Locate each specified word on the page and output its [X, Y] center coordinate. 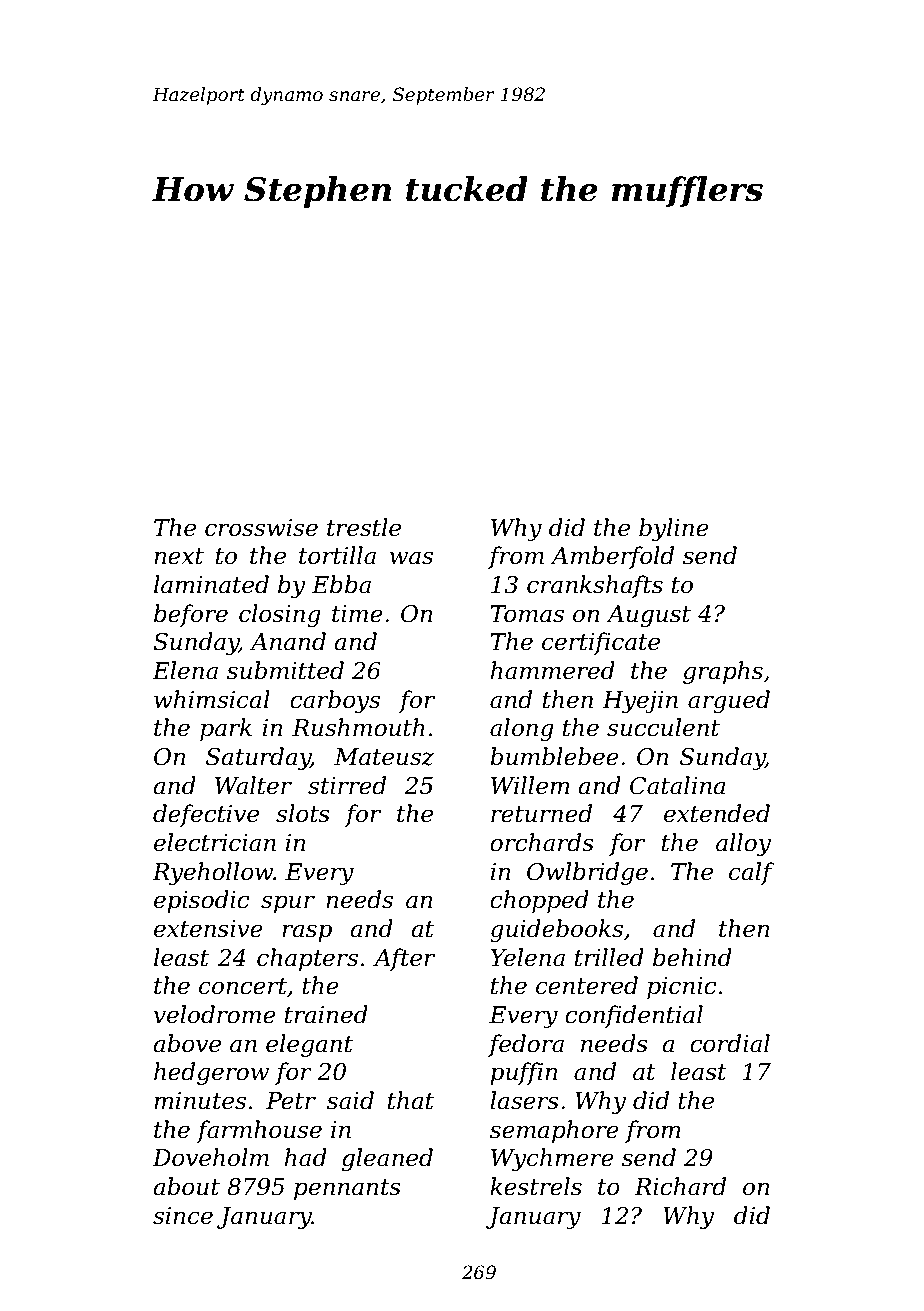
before [191, 615]
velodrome [215, 1014]
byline [674, 529]
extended [717, 813]
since [183, 1216]
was [411, 558]
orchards [542, 842]
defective [206, 815]
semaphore [554, 1131]
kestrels [536, 1186]
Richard [680, 1186]
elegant [309, 1045]
